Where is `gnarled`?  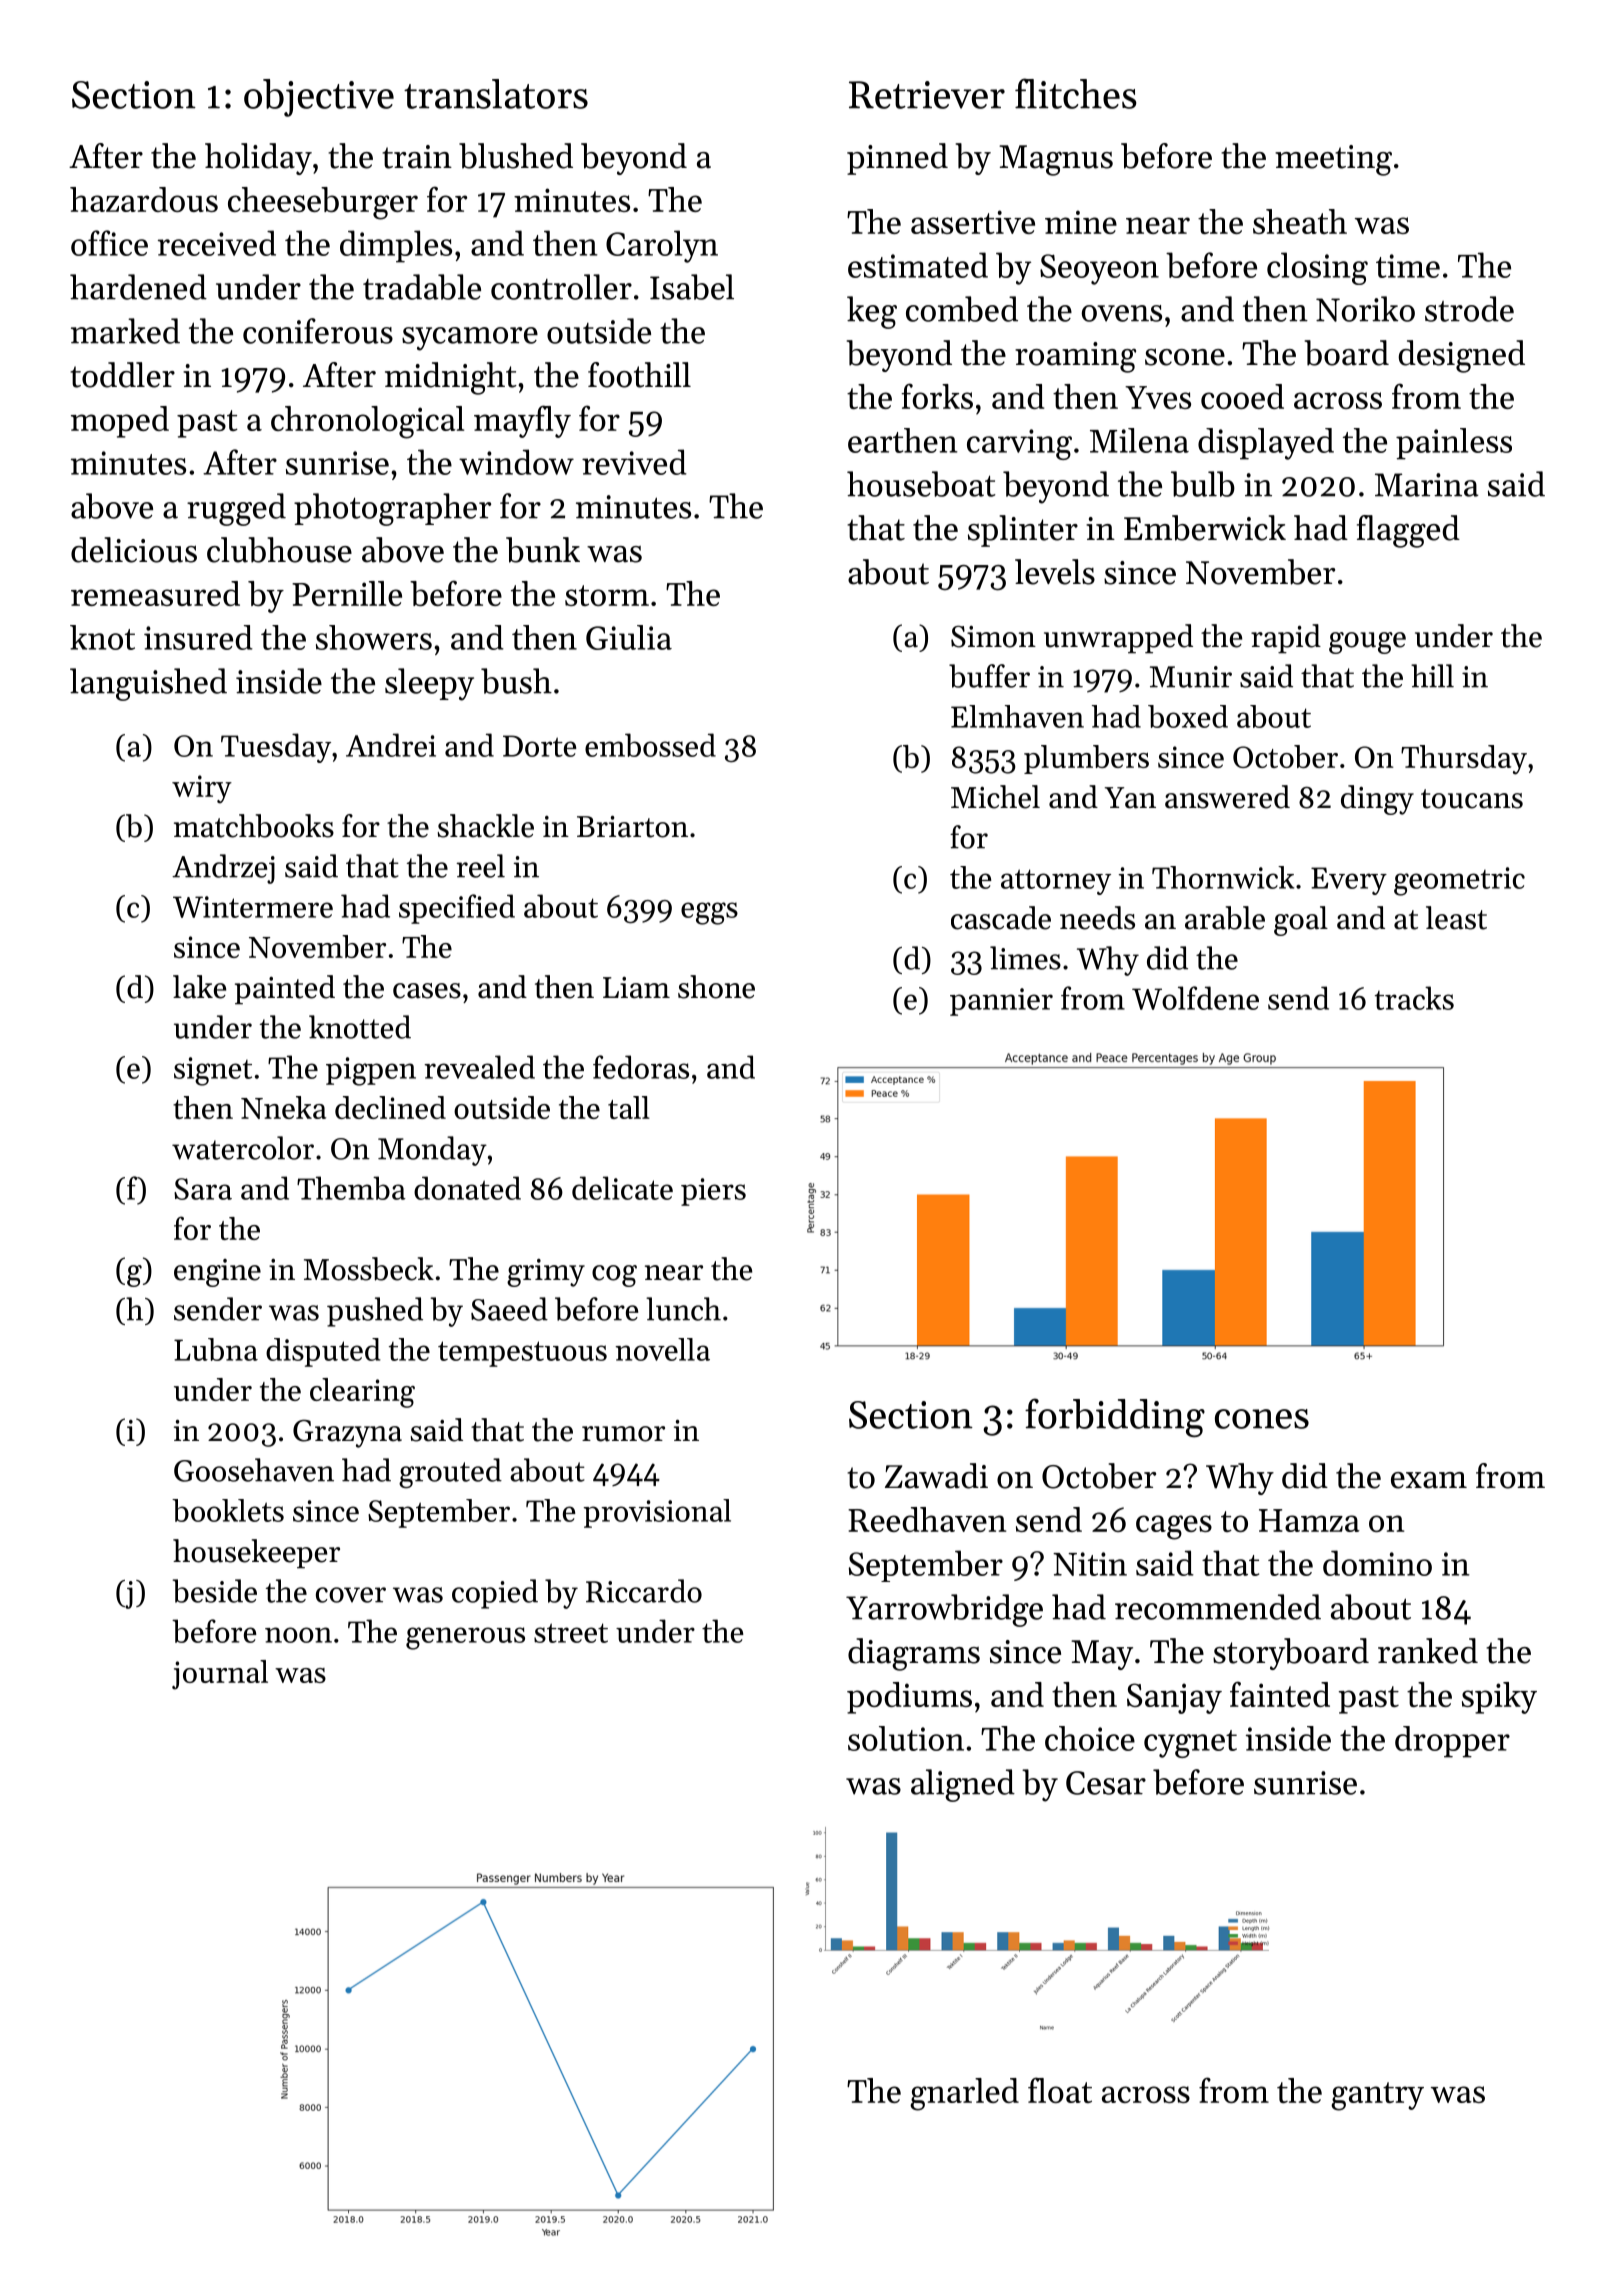 gnarled is located at coordinates (964, 2094).
